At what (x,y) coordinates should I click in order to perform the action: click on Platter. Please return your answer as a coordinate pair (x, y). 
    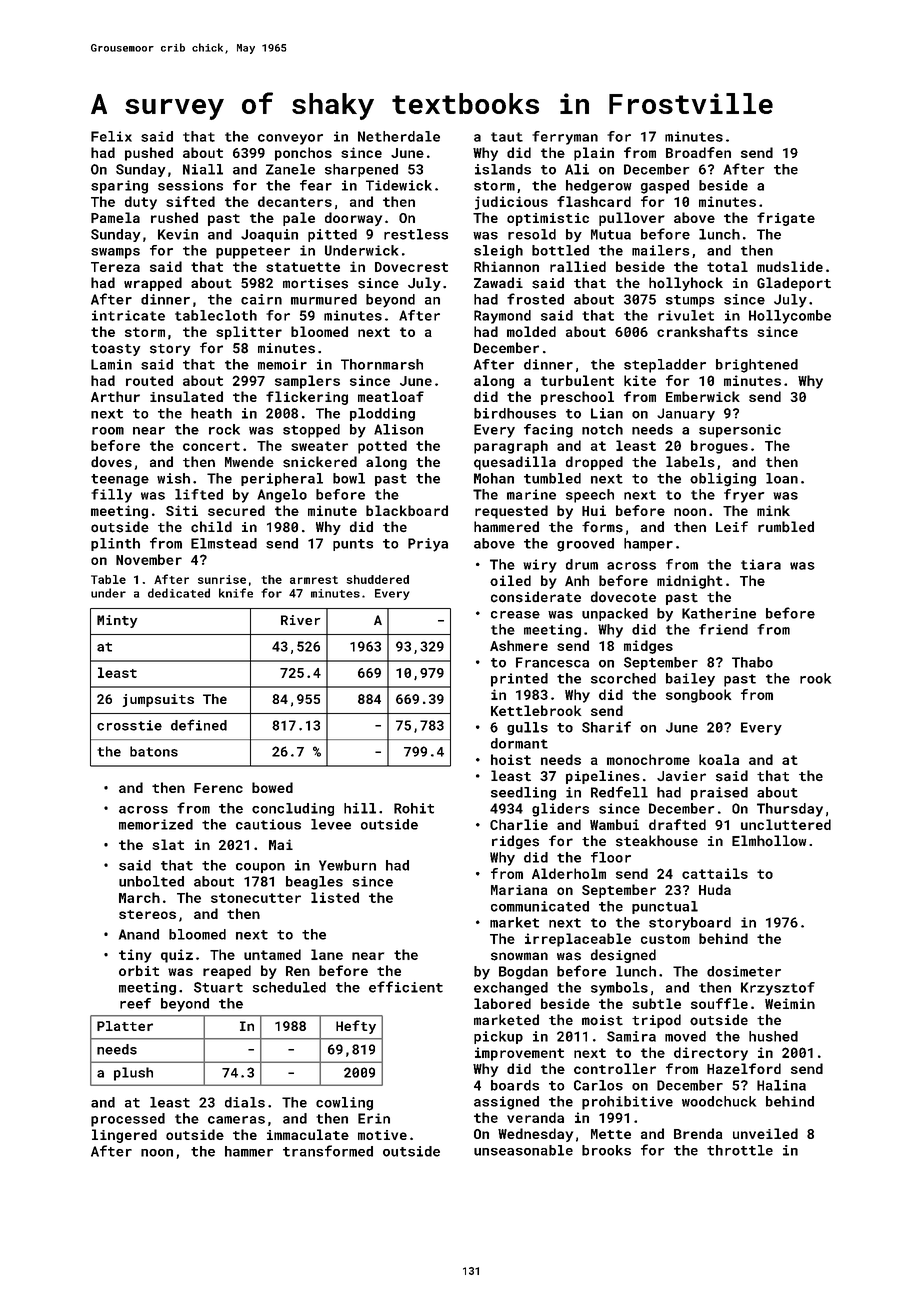
    Looking at the image, I should click on (125, 1026).
